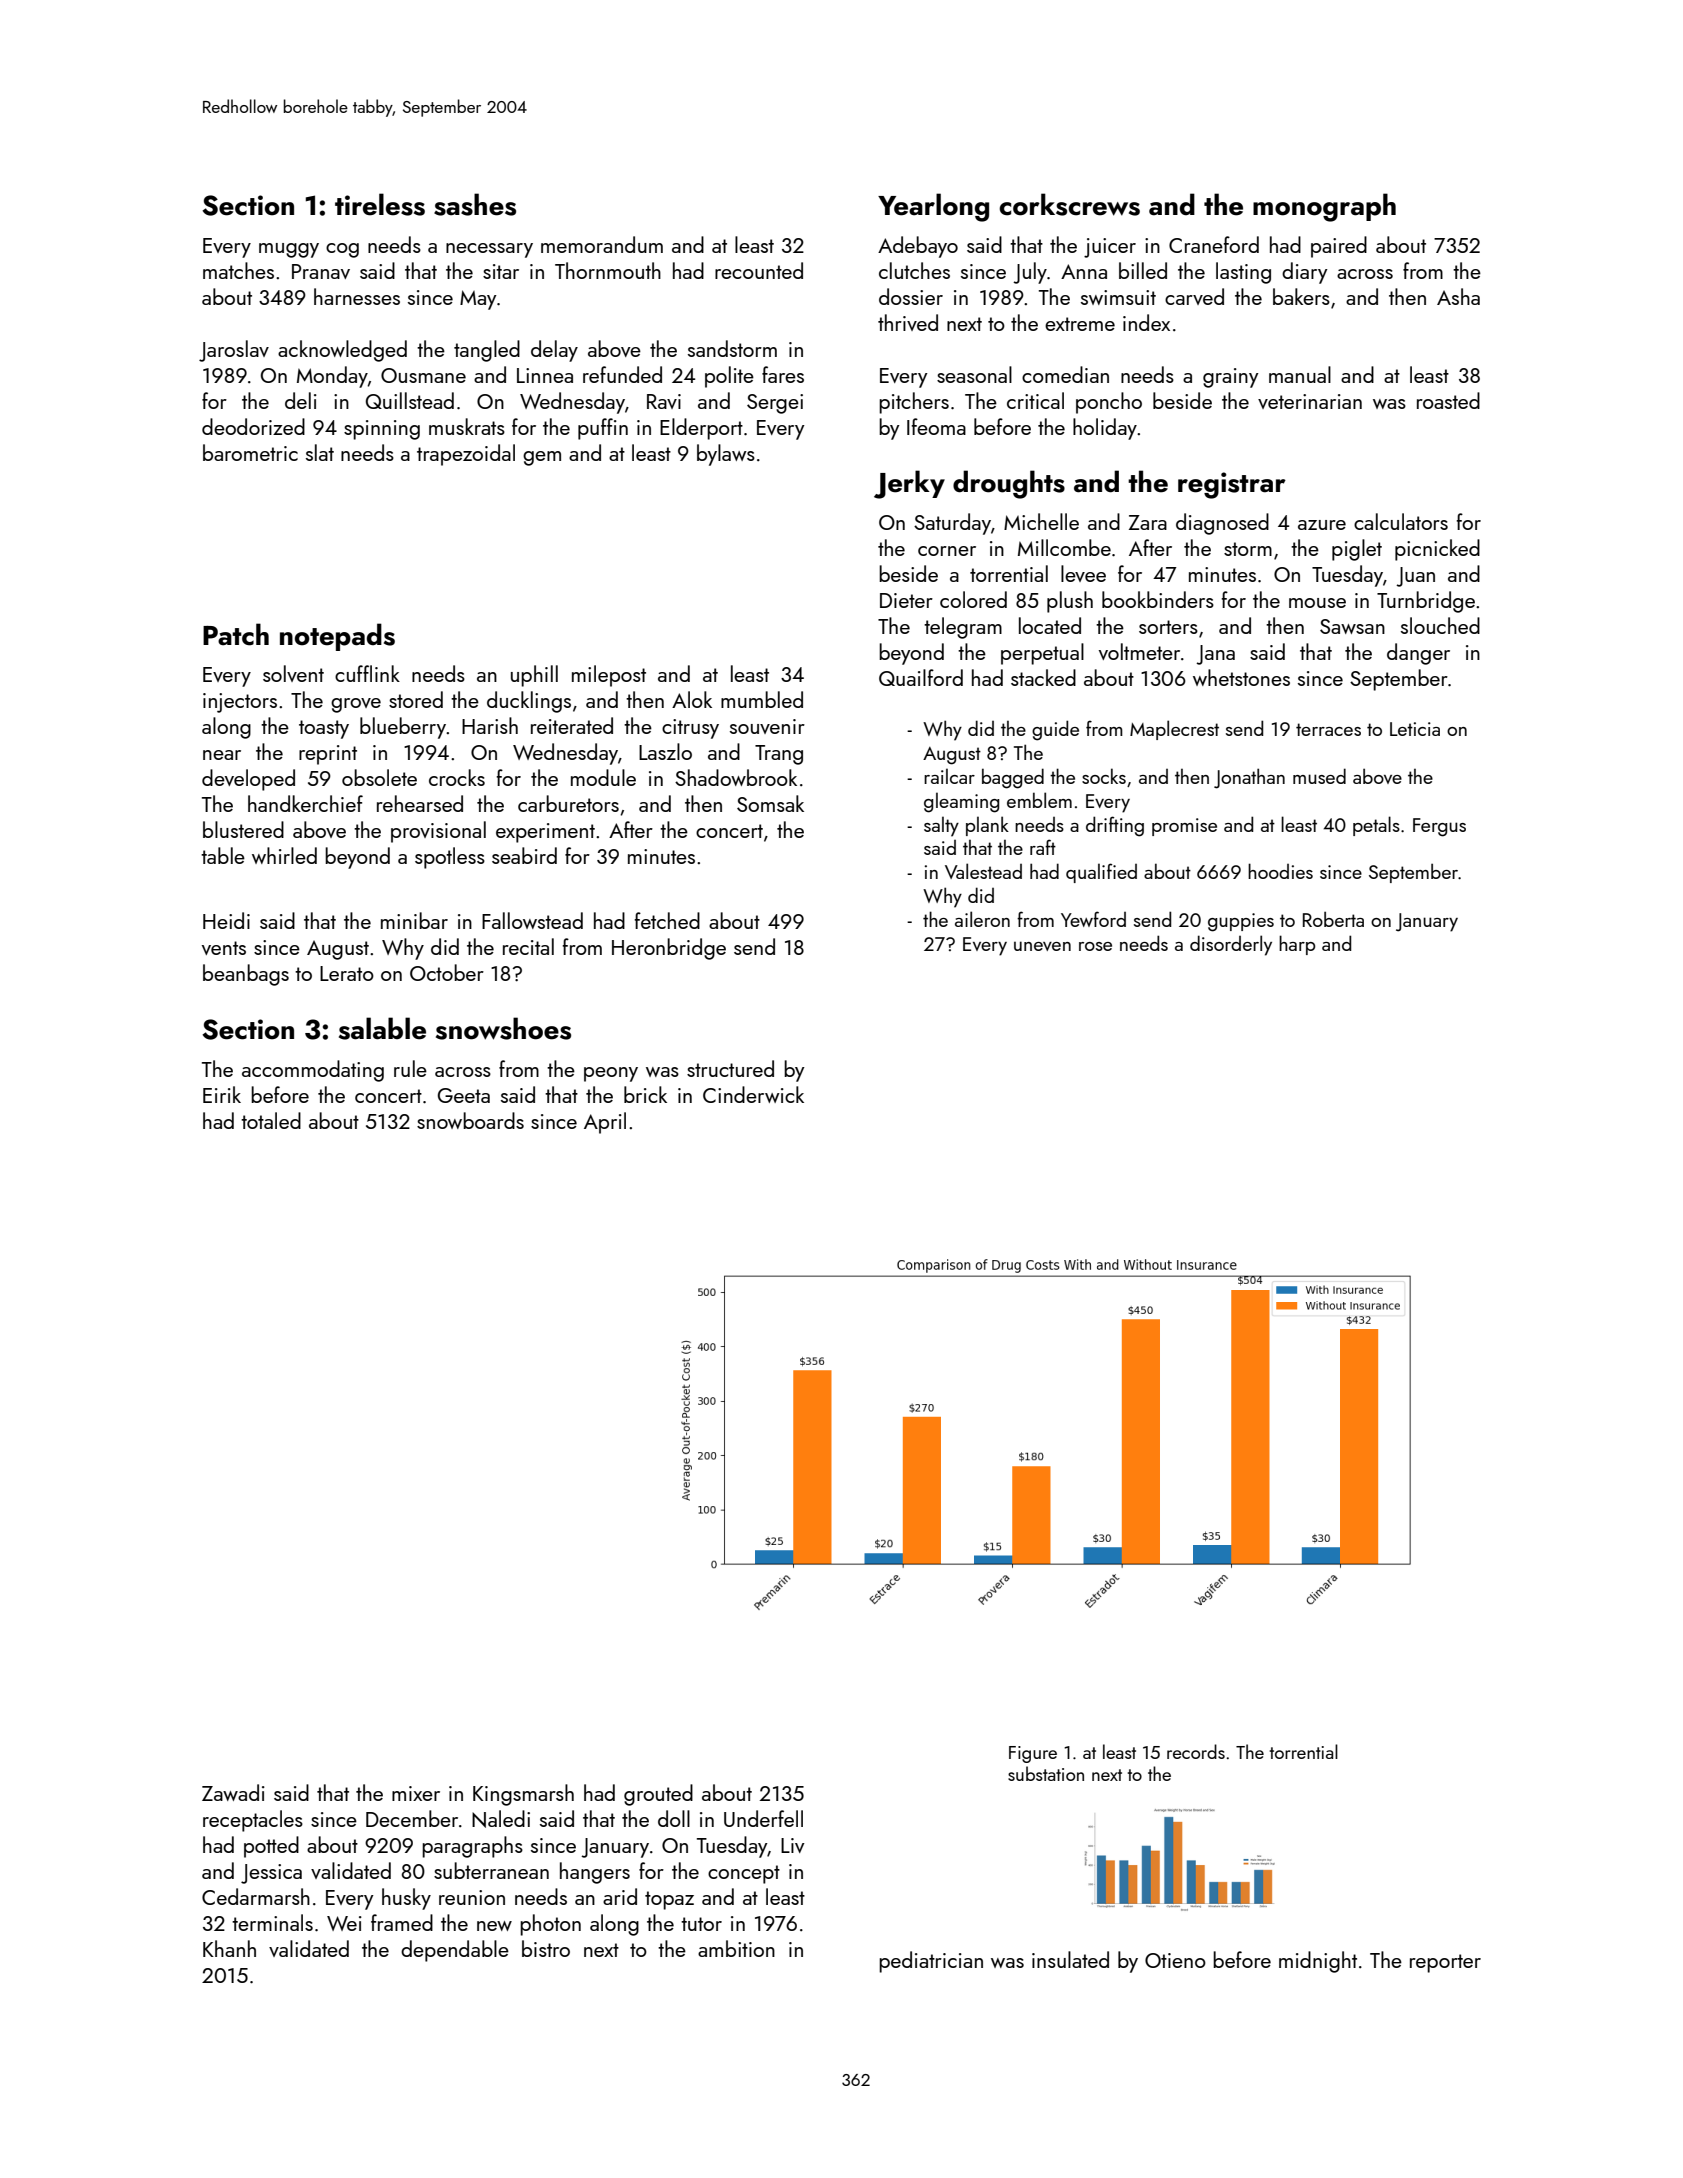  Describe the element at coordinates (658, 1795) in the screenshot. I see `grouted` at that location.
